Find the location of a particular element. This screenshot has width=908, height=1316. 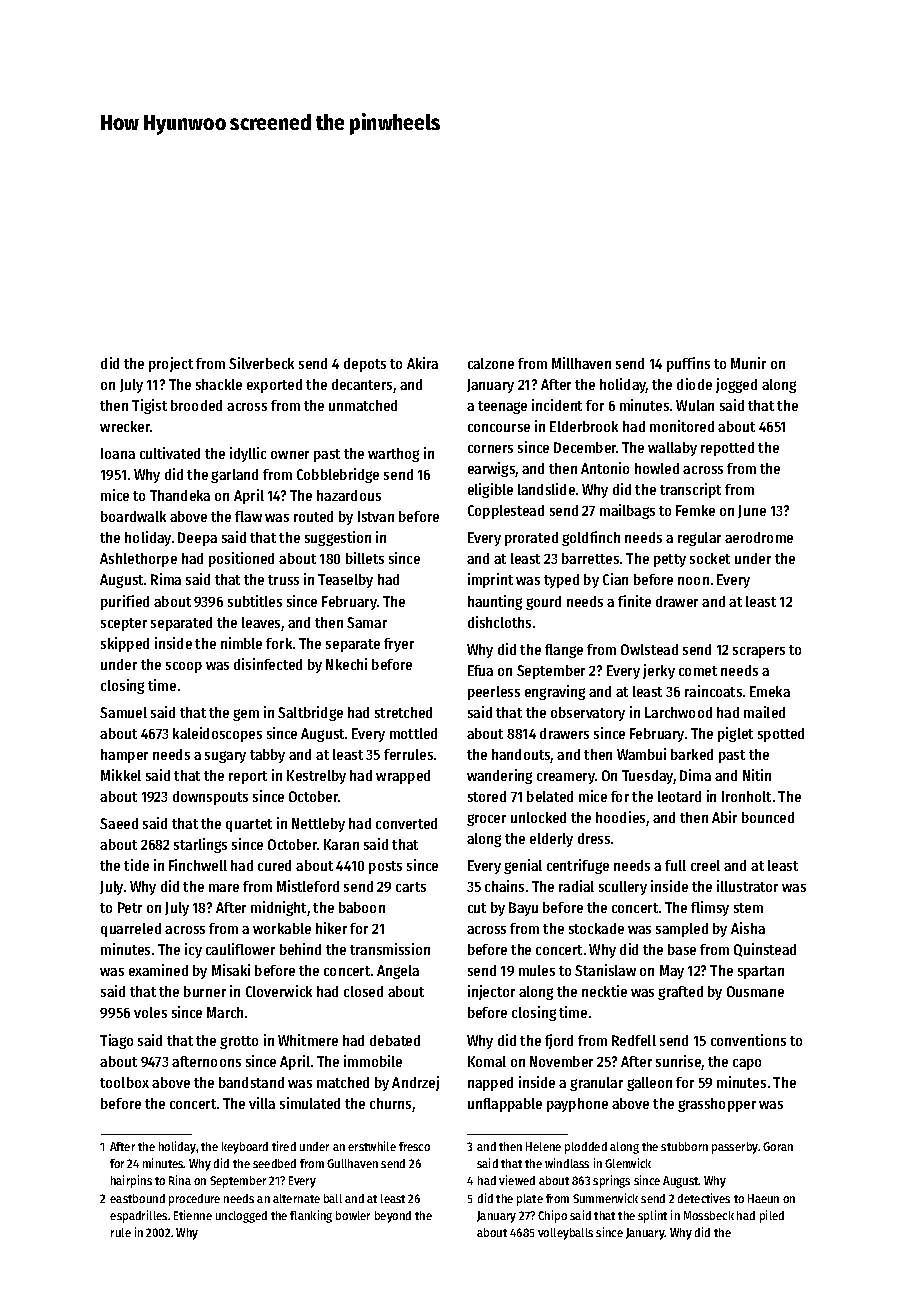

prorated is located at coordinates (531, 539).
